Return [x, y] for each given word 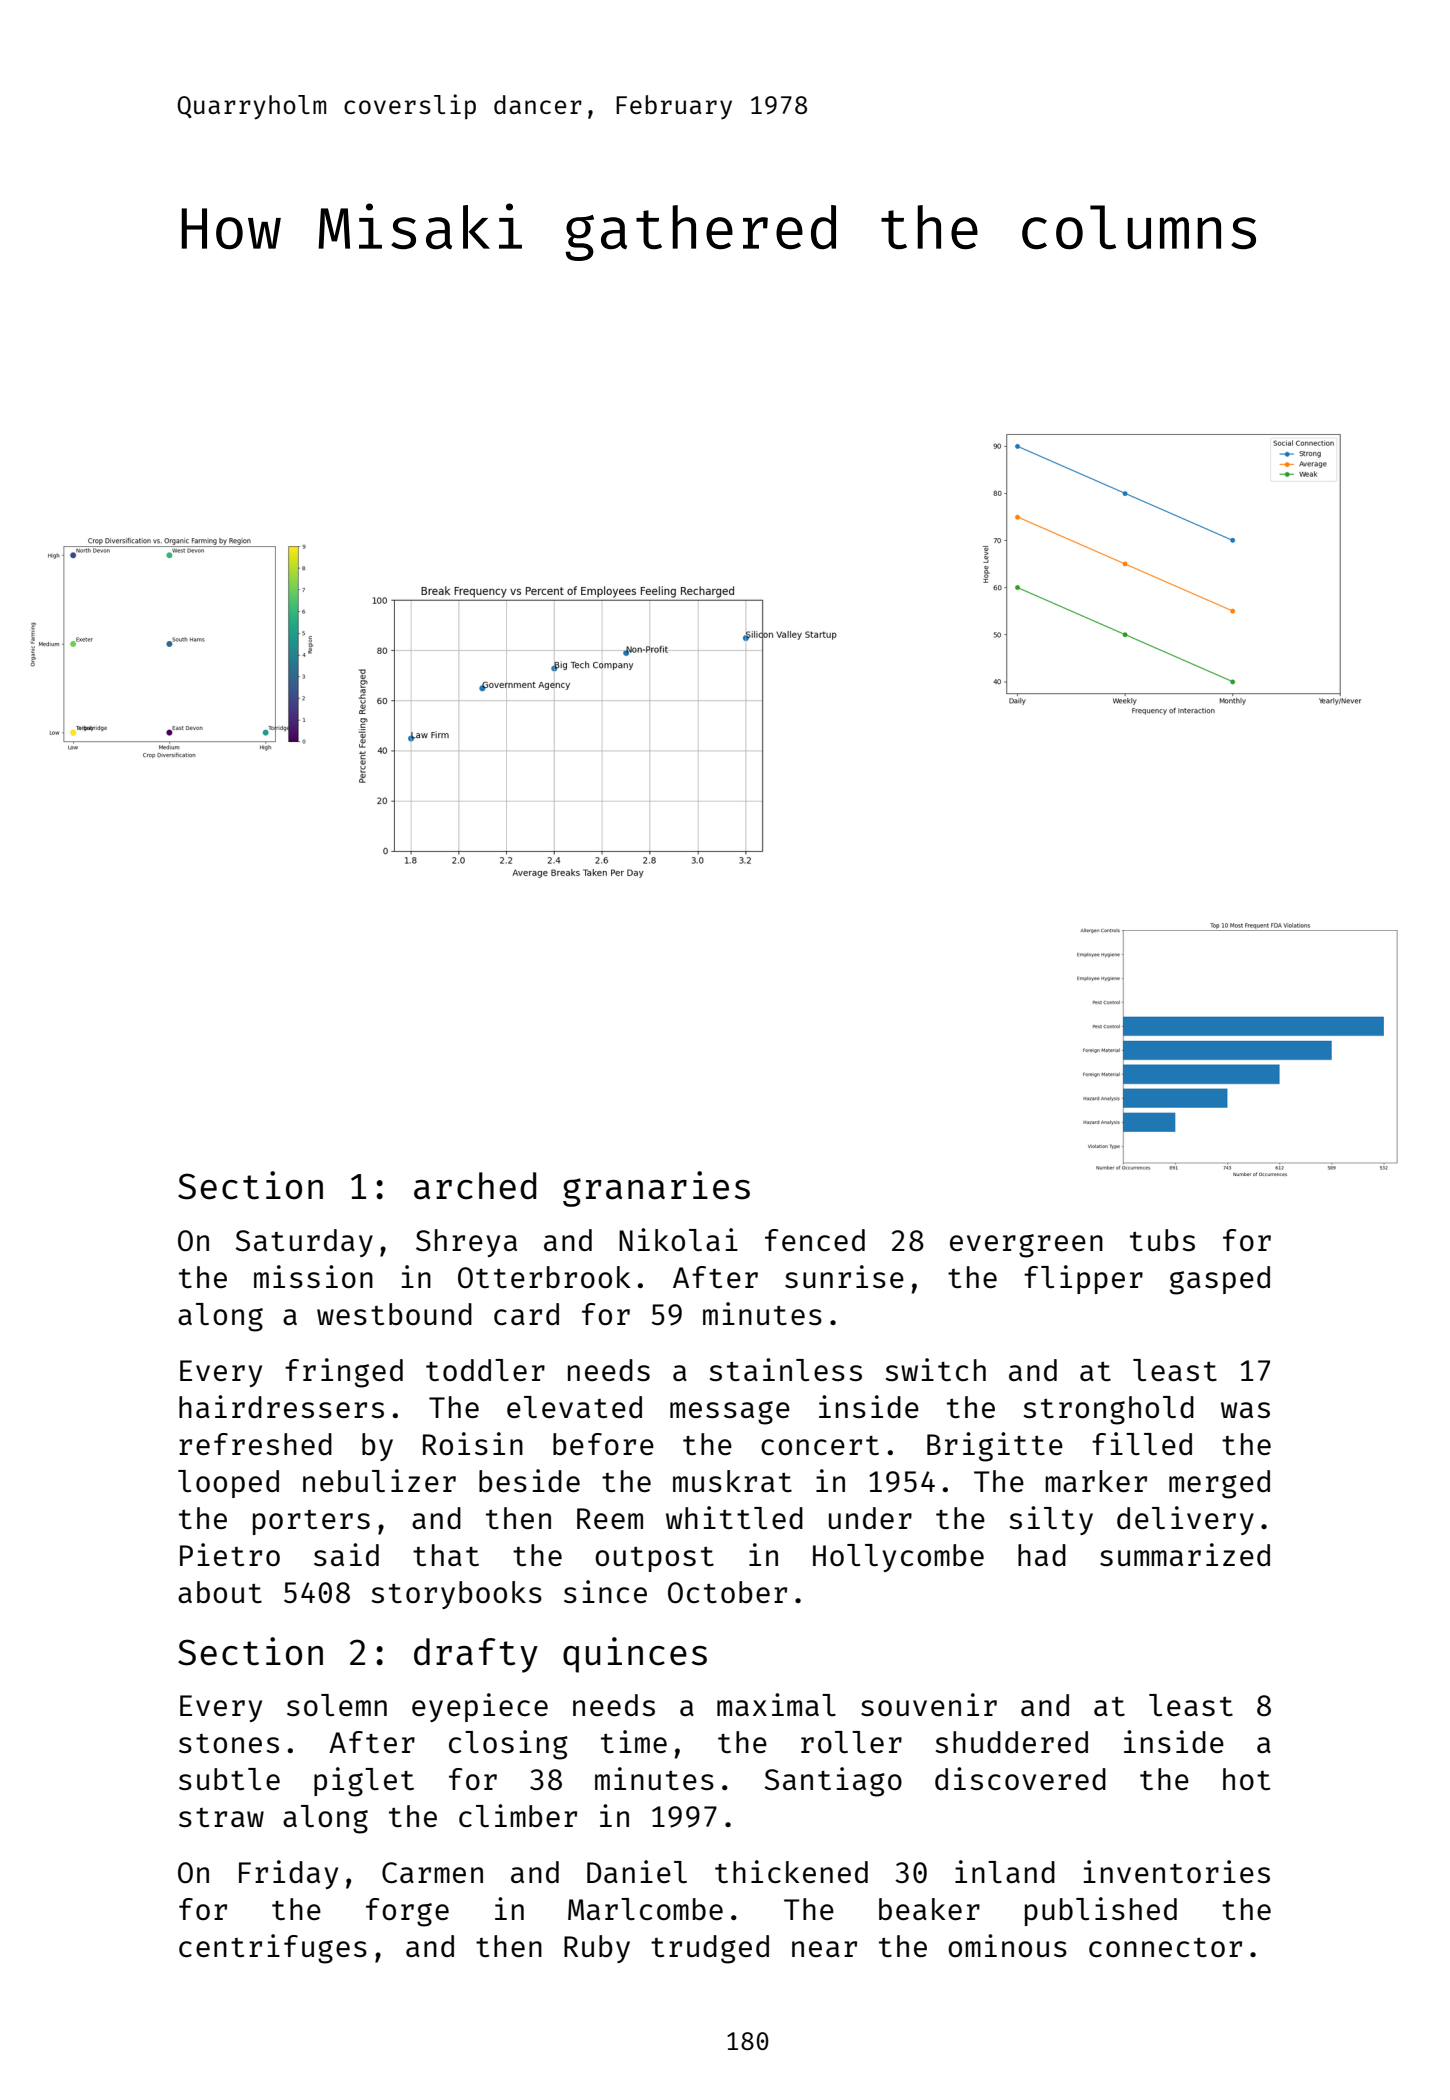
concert [820, 1445]
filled [1142, 1443]
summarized [1185, 1554]
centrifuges [273, 1949]
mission [313, 1276]
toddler [485, 1370]
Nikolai [678, 1239]
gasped [1220, 1280]
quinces [635, 1655]
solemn [337, 1705]
